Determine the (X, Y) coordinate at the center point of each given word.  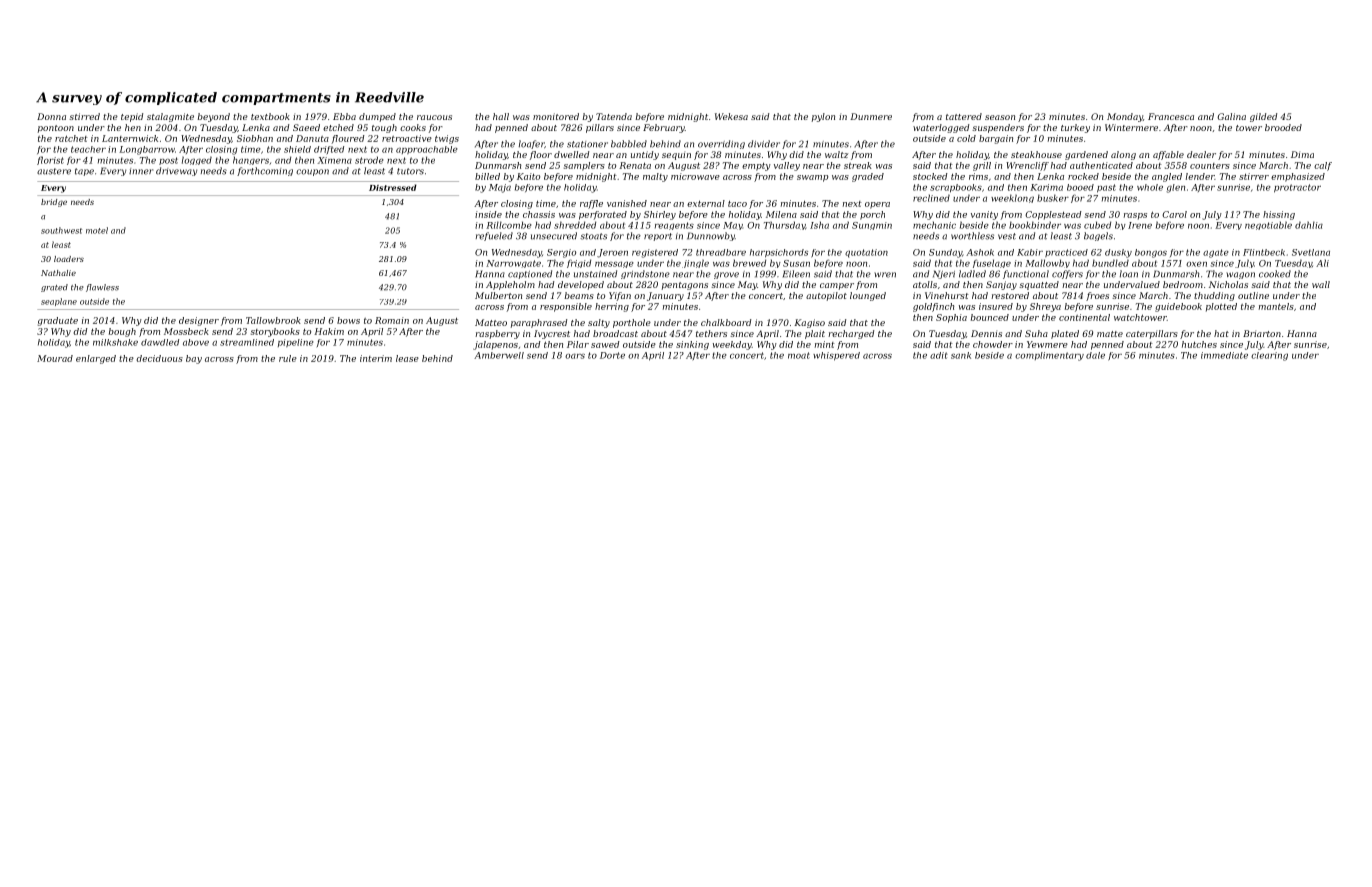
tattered (964, 116)
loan (1129, 274)
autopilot (826, 296)
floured (348, 139)
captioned (530, 274)
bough (122, 332)
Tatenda (614, 116)
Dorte (612, 355)
